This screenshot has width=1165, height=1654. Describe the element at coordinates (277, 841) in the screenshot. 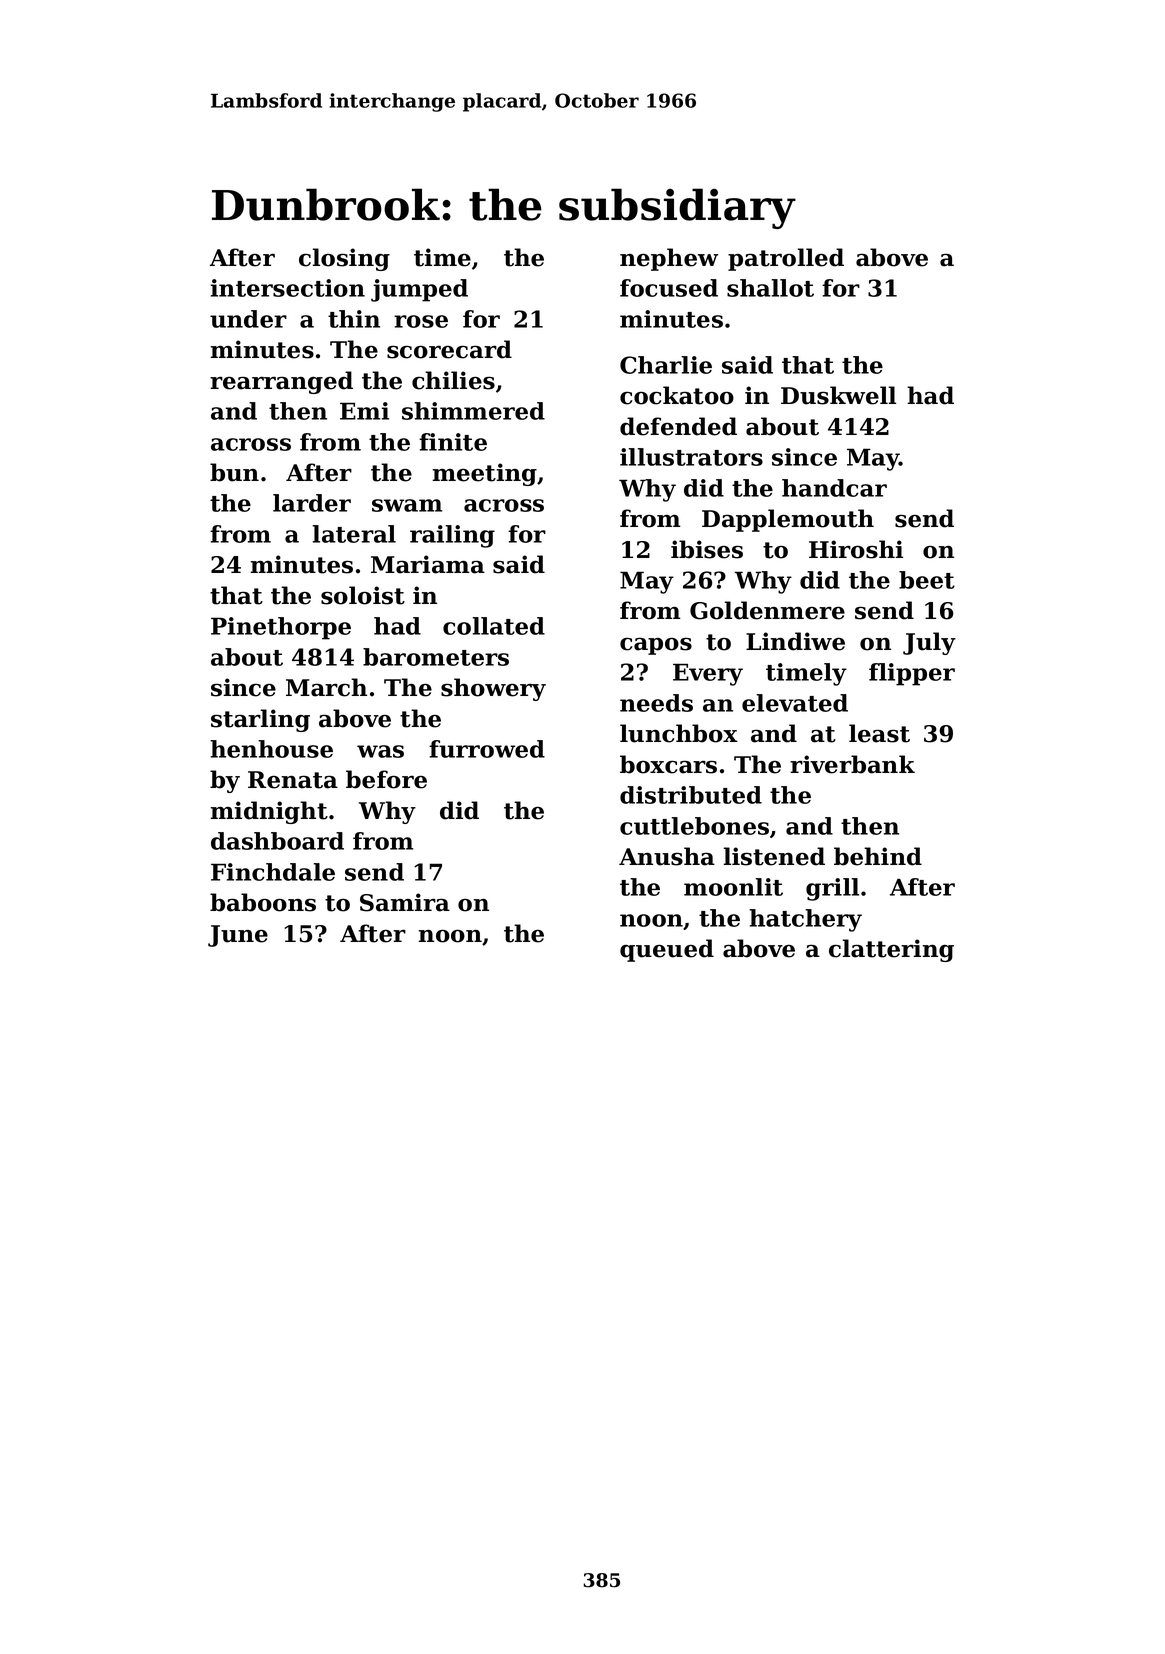

I see `dashboard` at that location.
